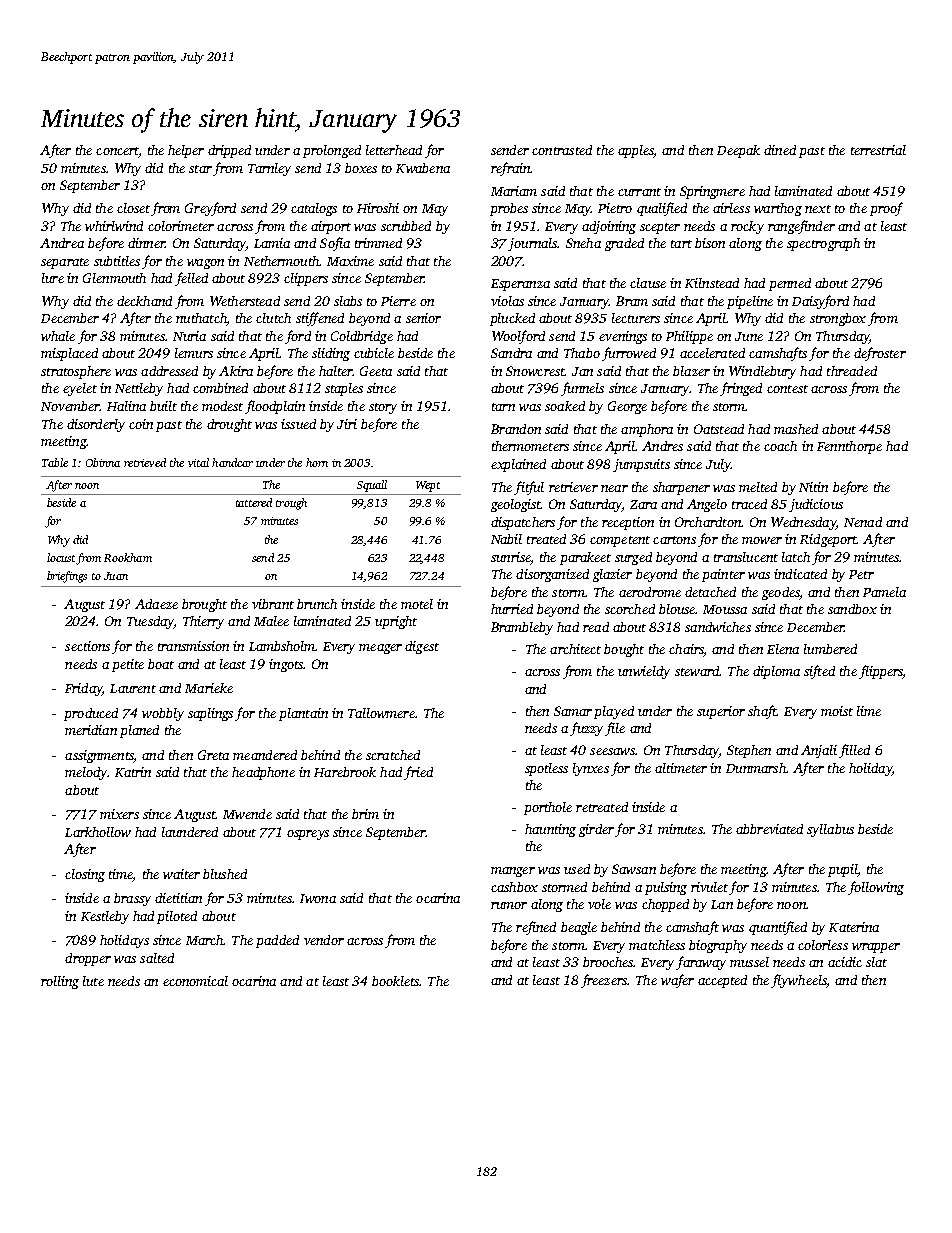 The image size is (952, 1233). What do you see at coordinates (85, 875) in the page?
I see `closing` at bounding box center [85, 875].
